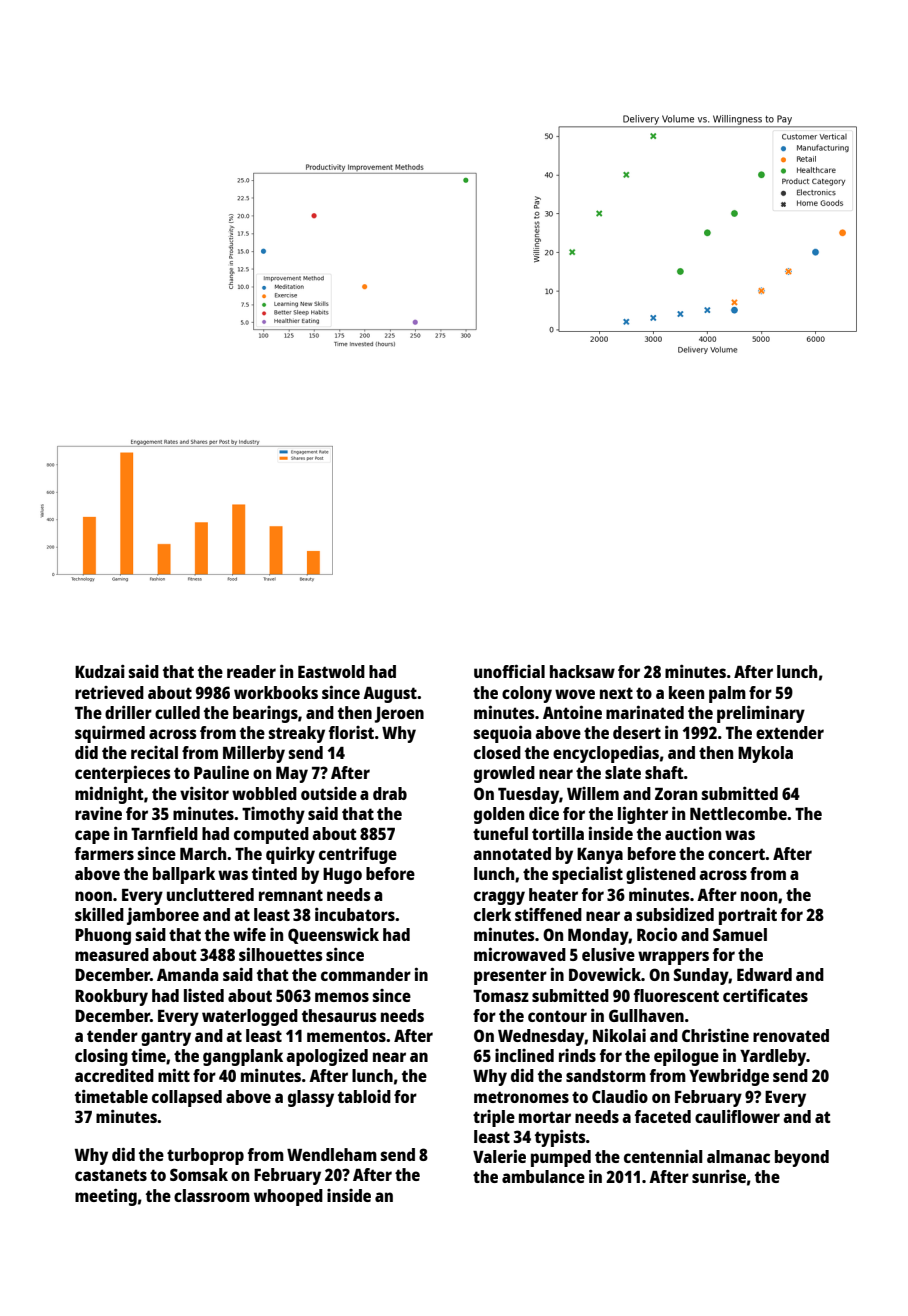  What do you see at coordinates (543, 1176) in the image?
I see `ambulance` at bounding box center [543, 1176].
